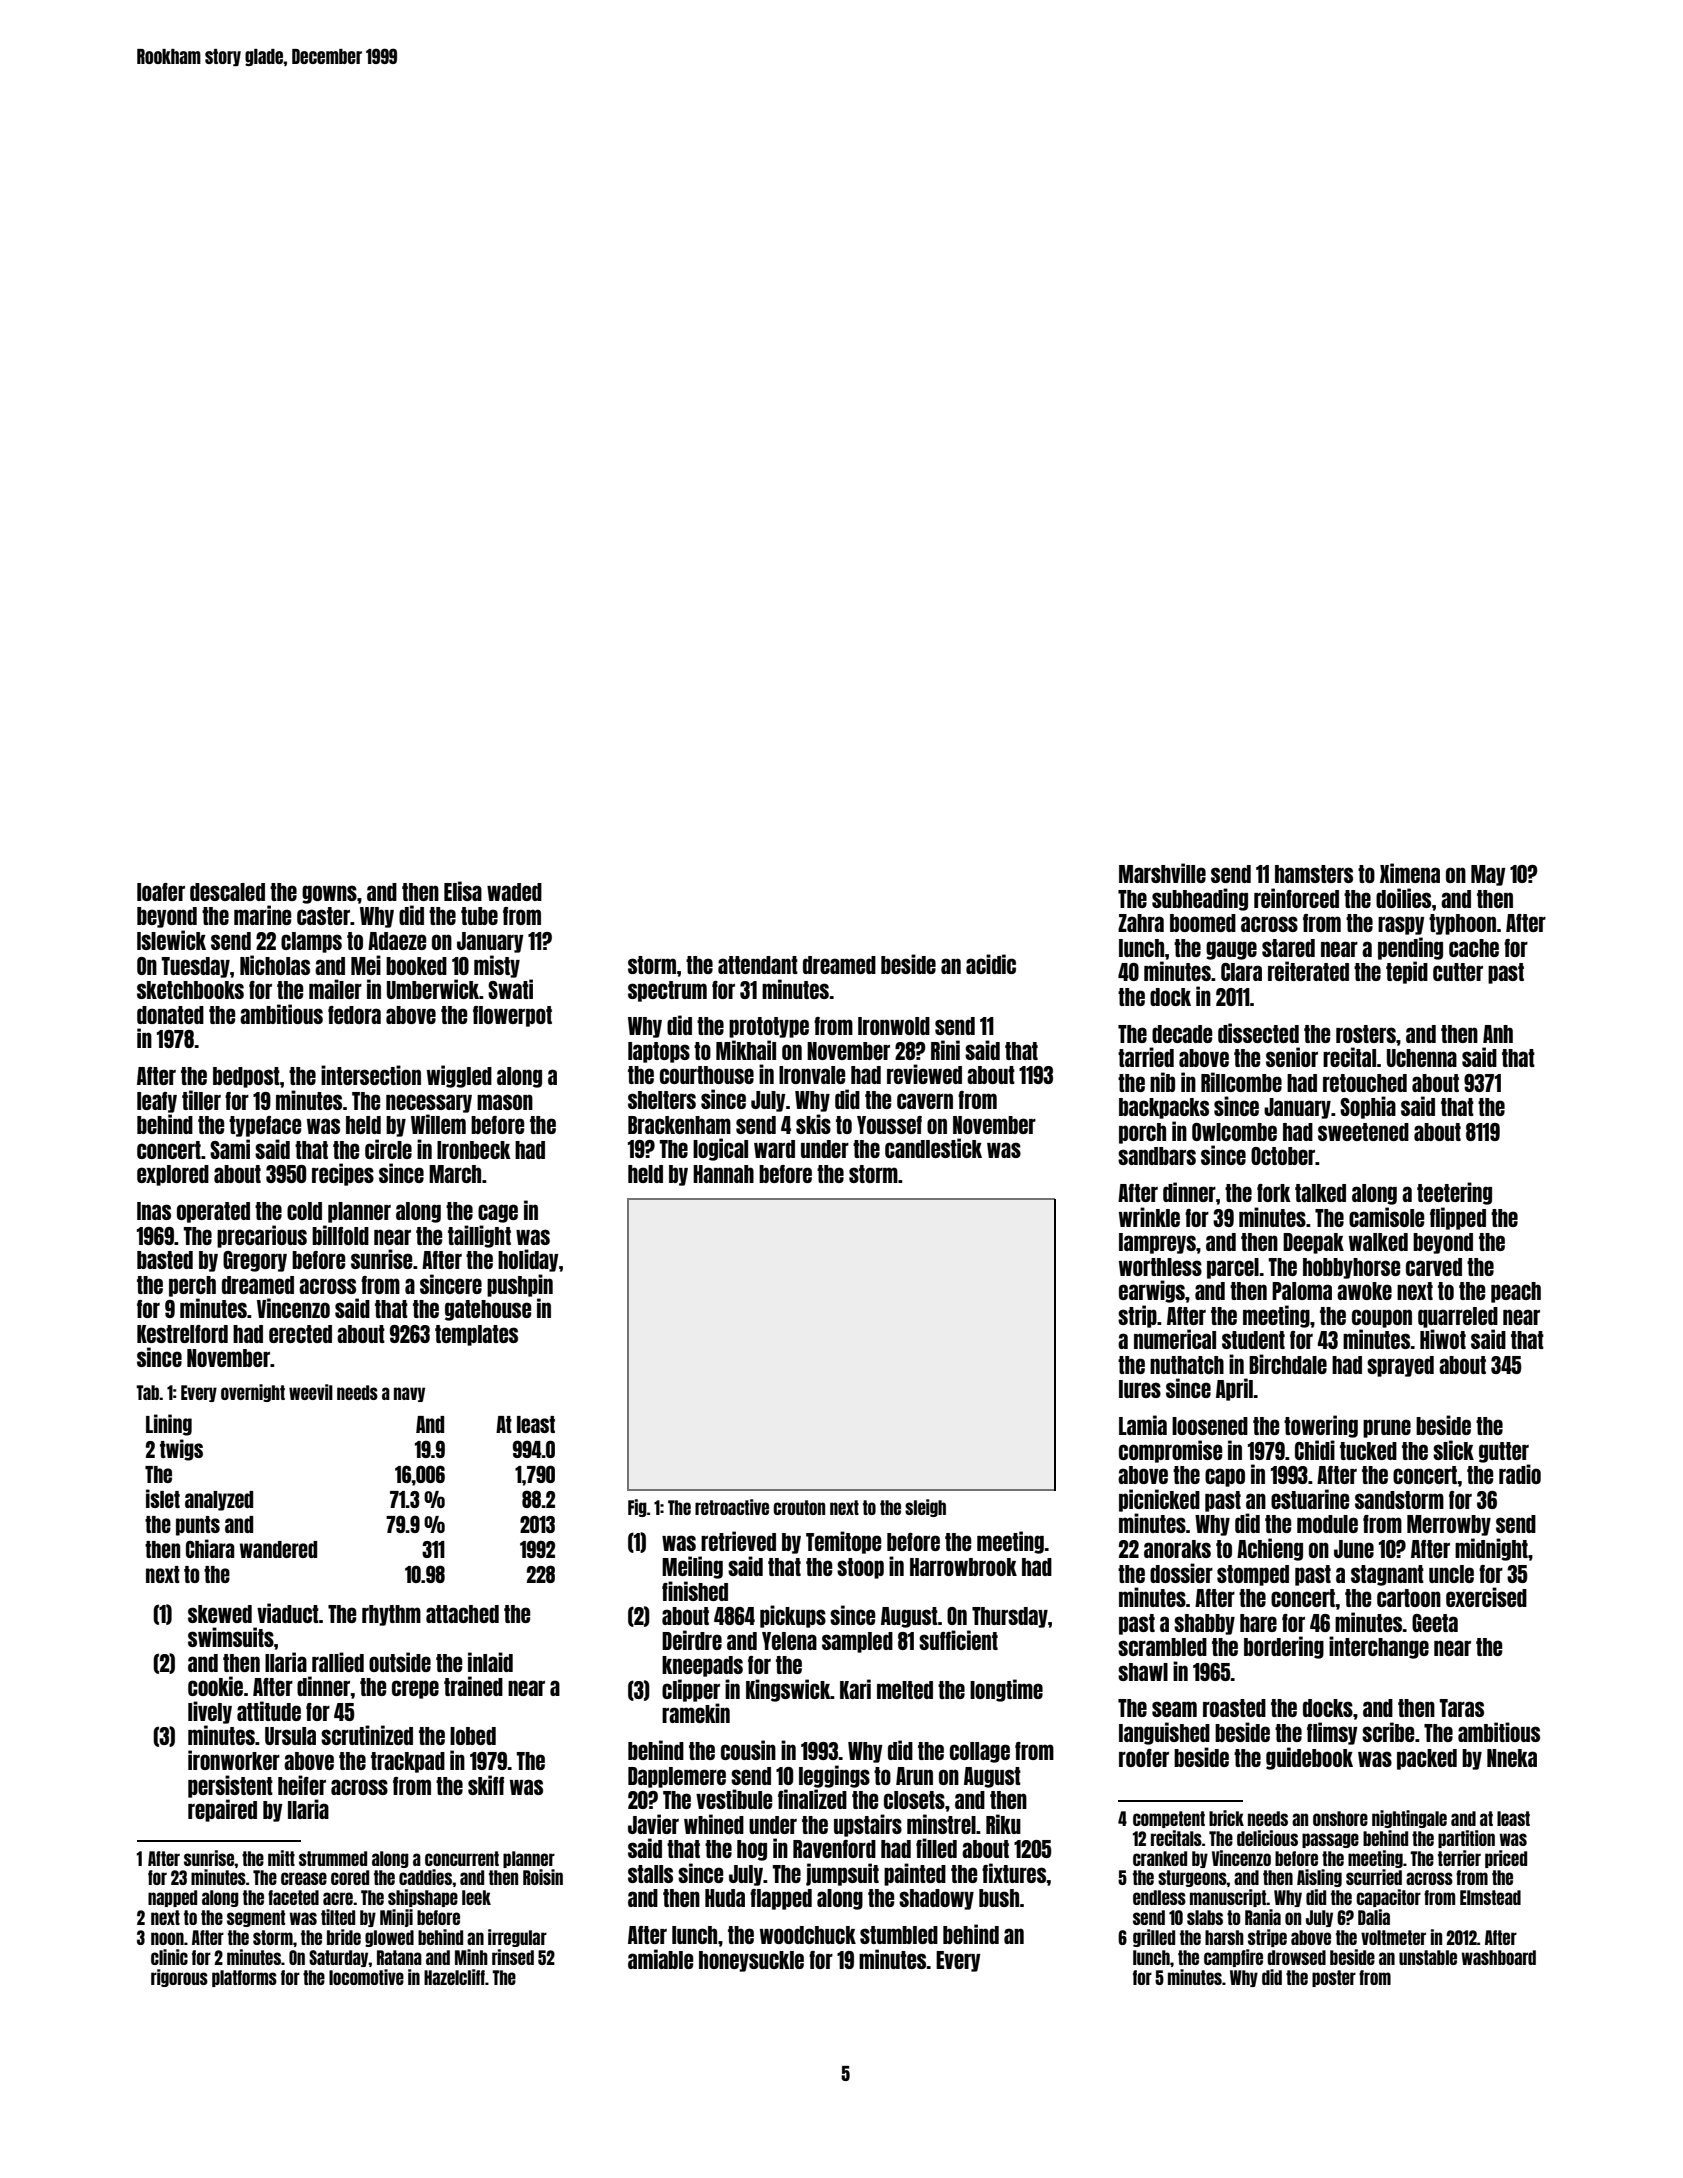  What do you see at coordinates (1498, 1957) in the document?
I see `washboard` at bounding box center [1498, 1957].
